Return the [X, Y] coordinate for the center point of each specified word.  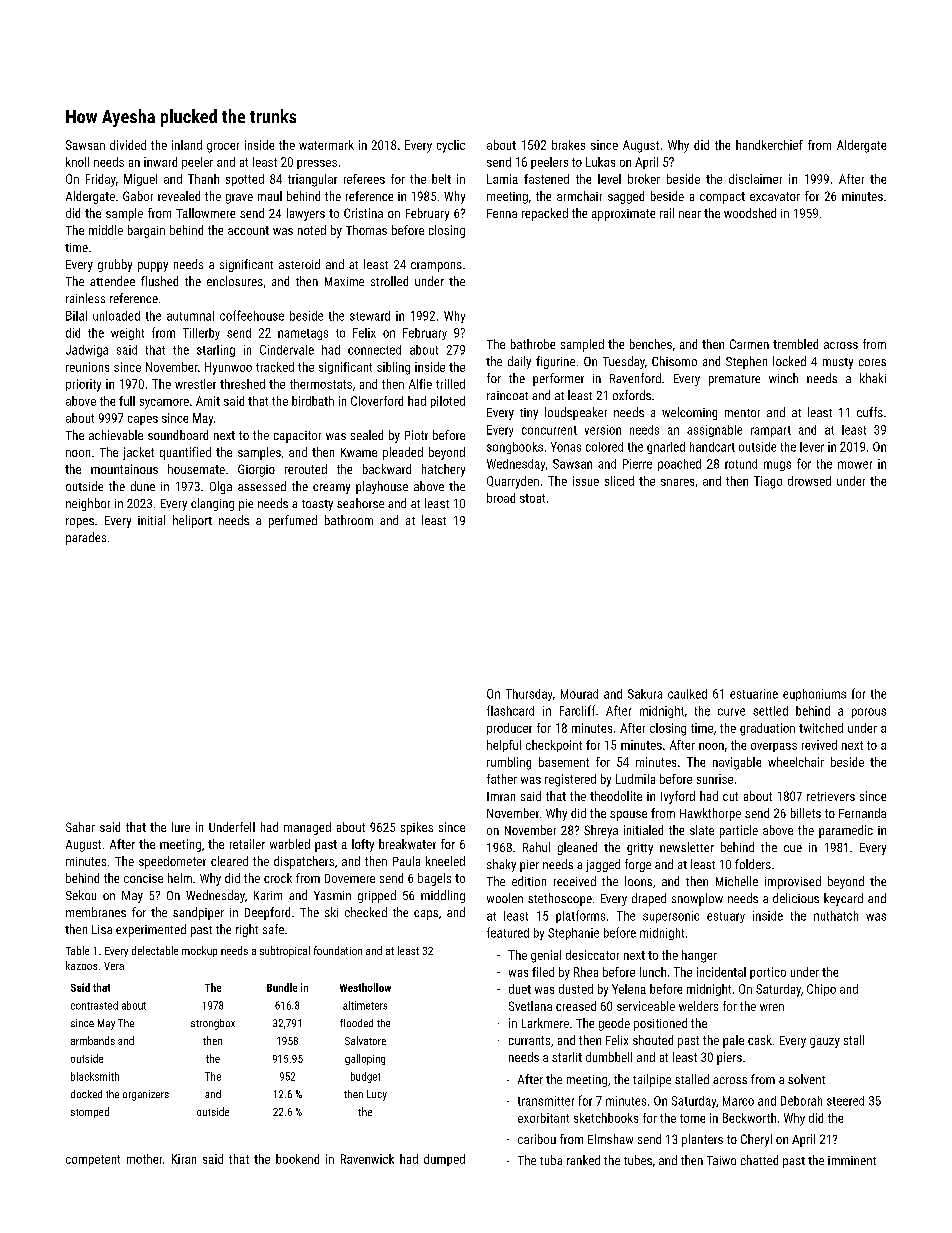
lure [181, 827]
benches [651, 344]
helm [180, 878]
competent [93, 1160]
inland [187, 145]
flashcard [510, 710]
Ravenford [635, 378]
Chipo [821, 990]
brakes [568, 145]
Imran [501, 796]
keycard [843, 899]
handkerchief [769, 145]
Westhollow [365, 987]
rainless [85, 298]
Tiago [768, 482]
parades [86, 538]
